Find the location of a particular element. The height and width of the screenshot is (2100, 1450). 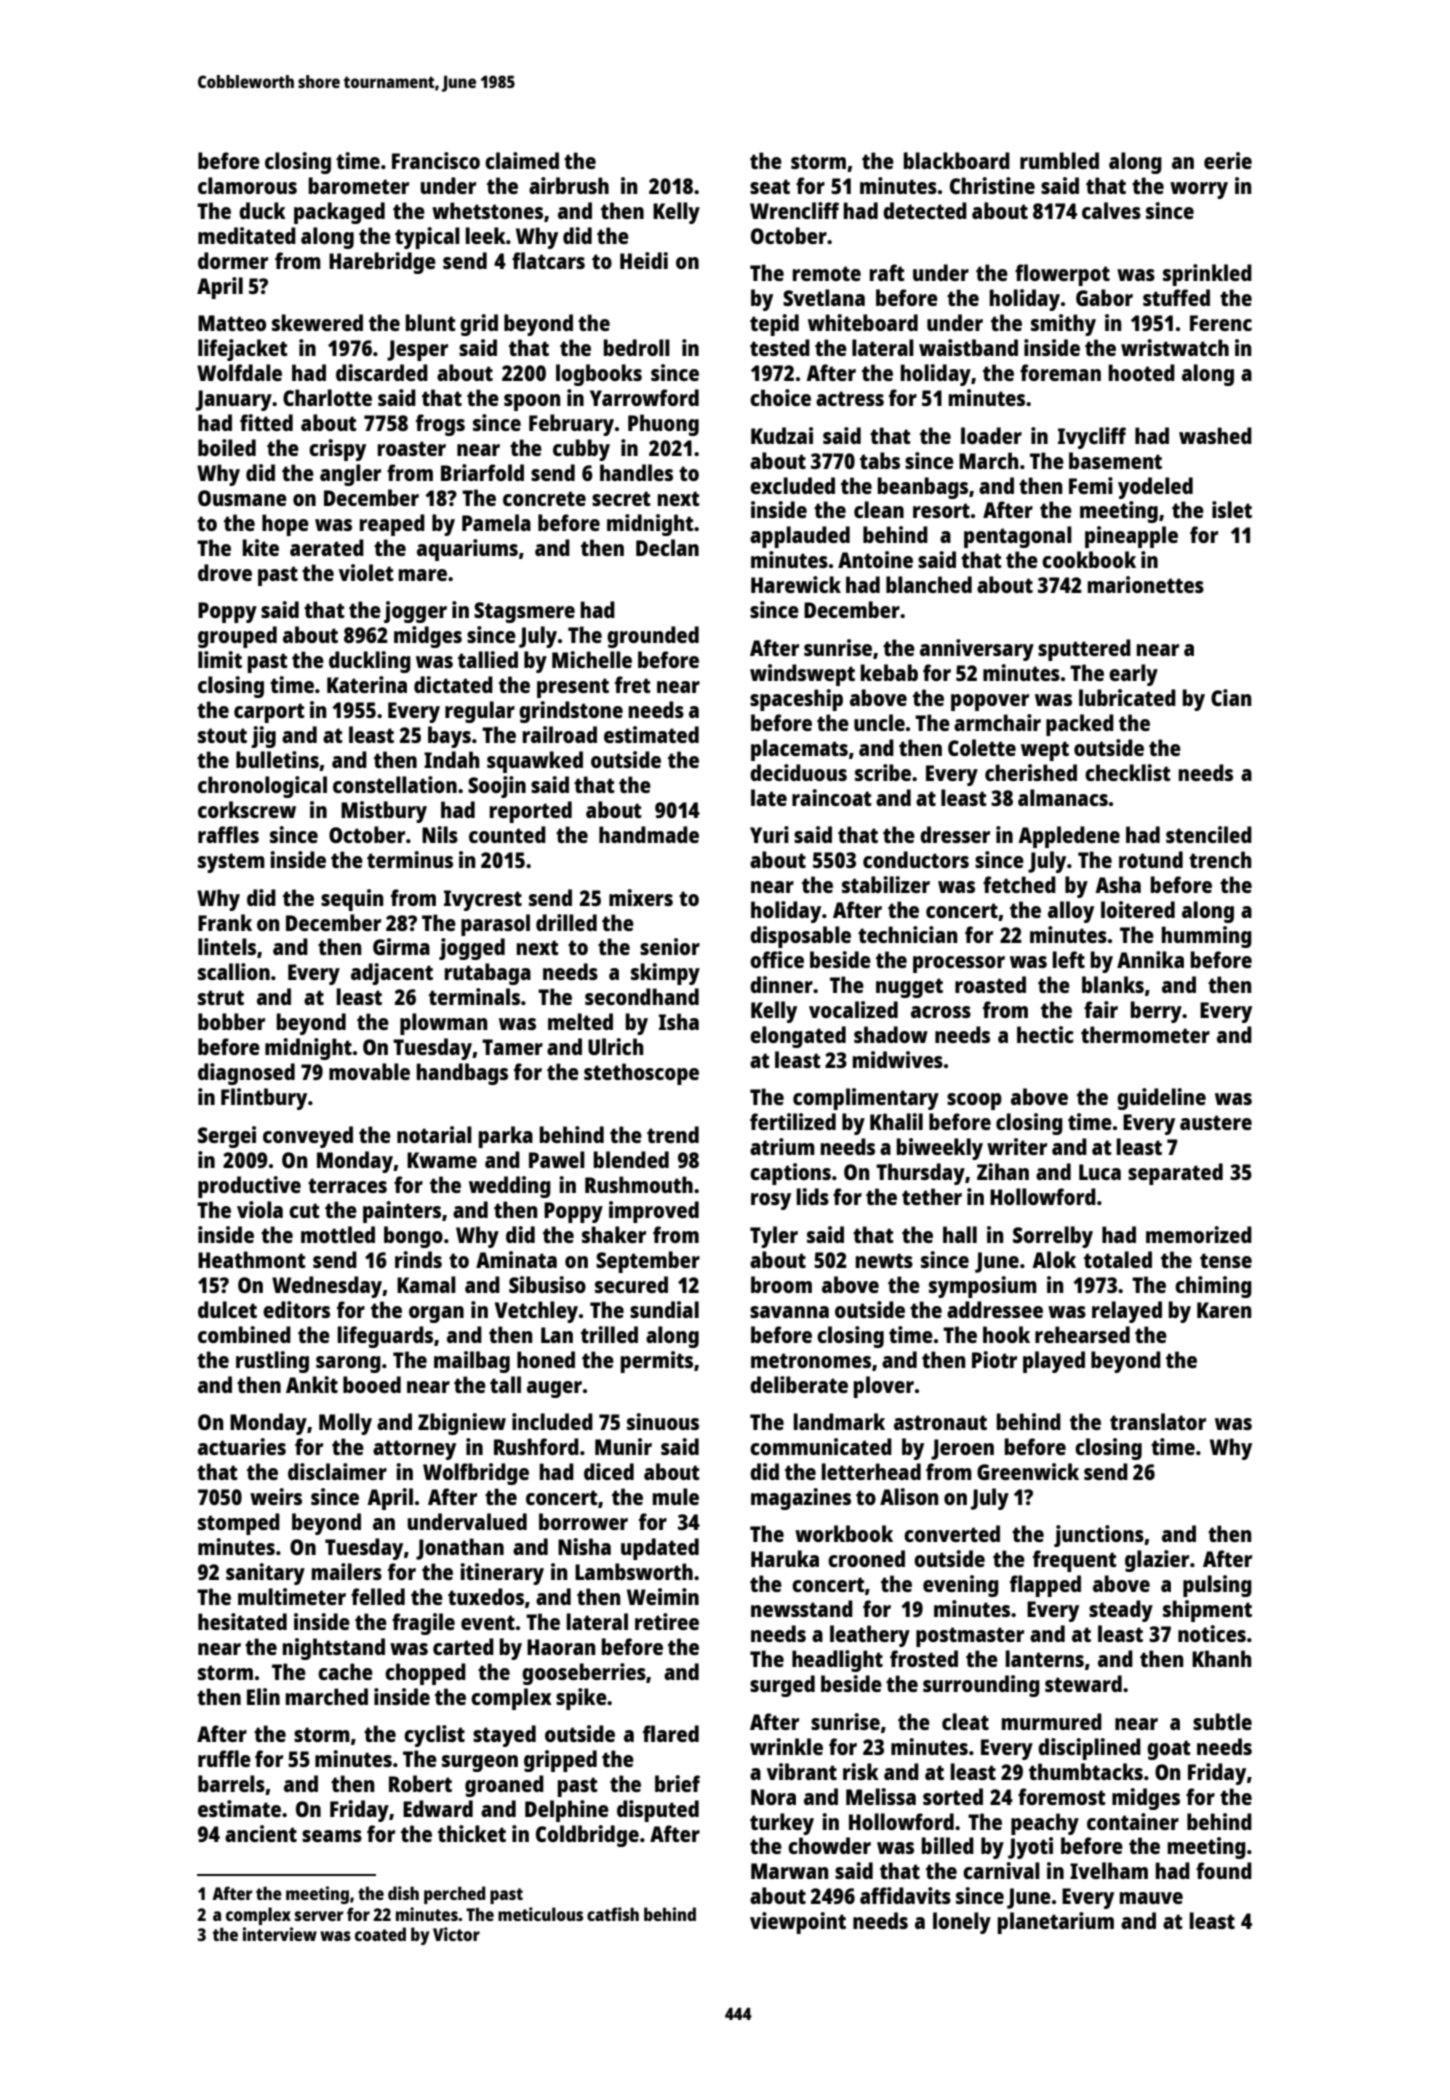

flared is located at coordinates (671, 1733).
